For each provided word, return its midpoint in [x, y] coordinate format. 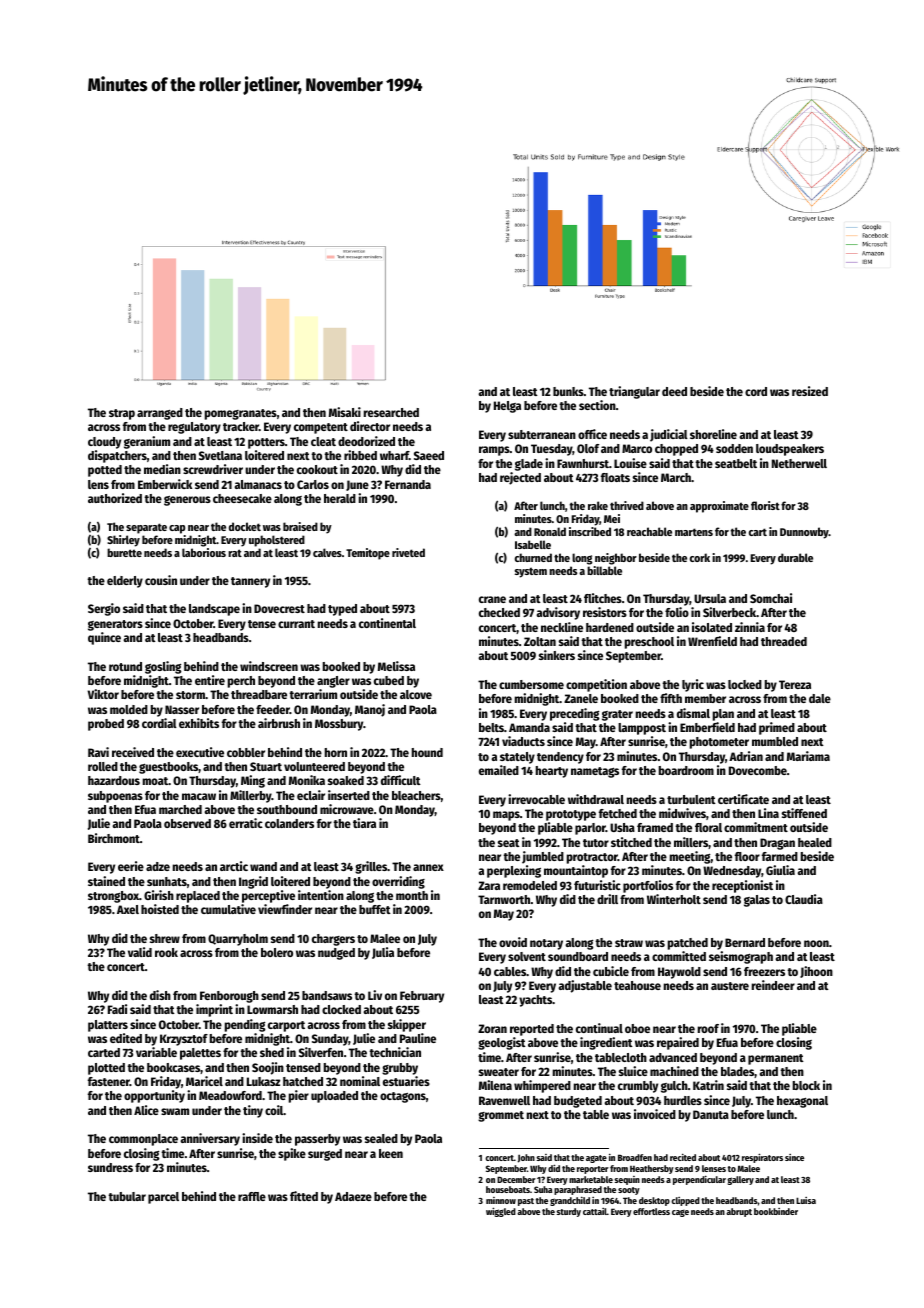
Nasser [182, 709]
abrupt [739, 1212]
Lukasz [263, 1081]
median [162, 469]
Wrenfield [712, 641]
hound [427, 752]
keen [391, 1153]
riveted [408, 552]
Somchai [771, 598]
